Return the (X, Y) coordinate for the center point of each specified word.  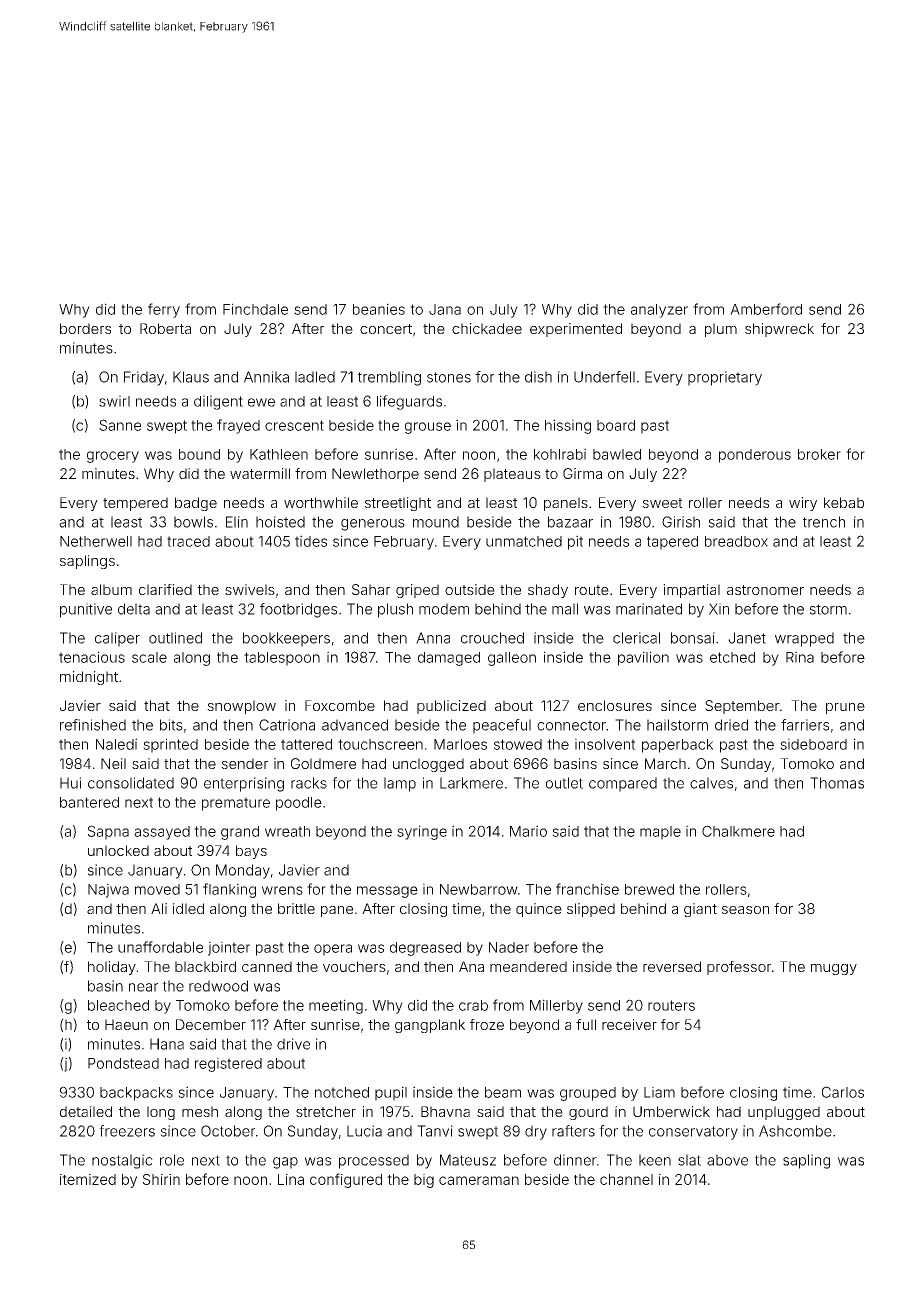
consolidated (131, 783)
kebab (844, 502)
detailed (86, 1111)
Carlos (843, 1092)
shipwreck (779, 330)
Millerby (556, 1006)
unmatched (524, 541)
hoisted (280, 522)
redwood (218, 986)
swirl (114, 401)
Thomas (837, 783)
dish (538, 377)
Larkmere (471, 783)
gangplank (430, 1026)
